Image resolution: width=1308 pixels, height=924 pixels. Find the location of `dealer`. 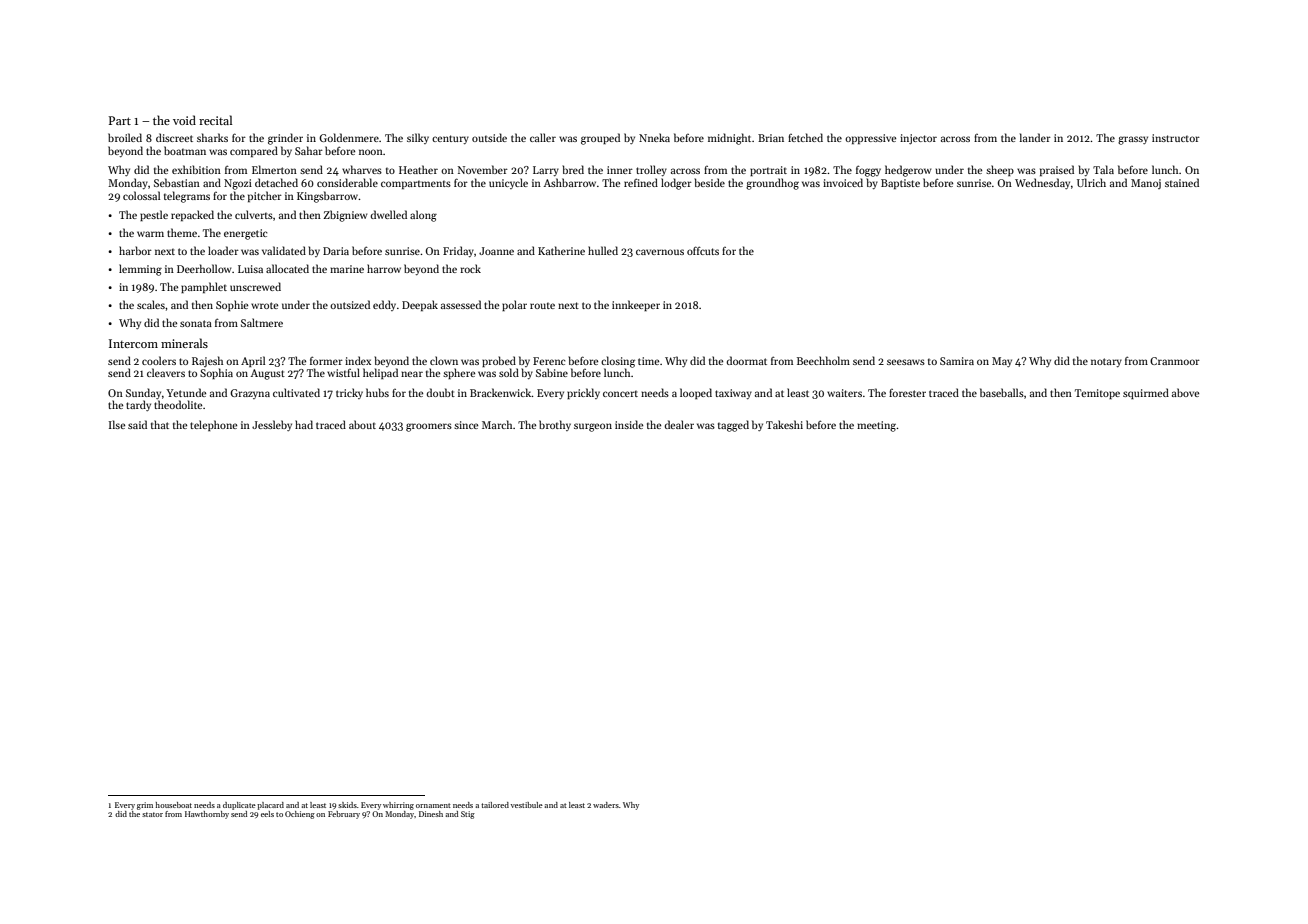

dealer is located at coordinates (679, 424).
